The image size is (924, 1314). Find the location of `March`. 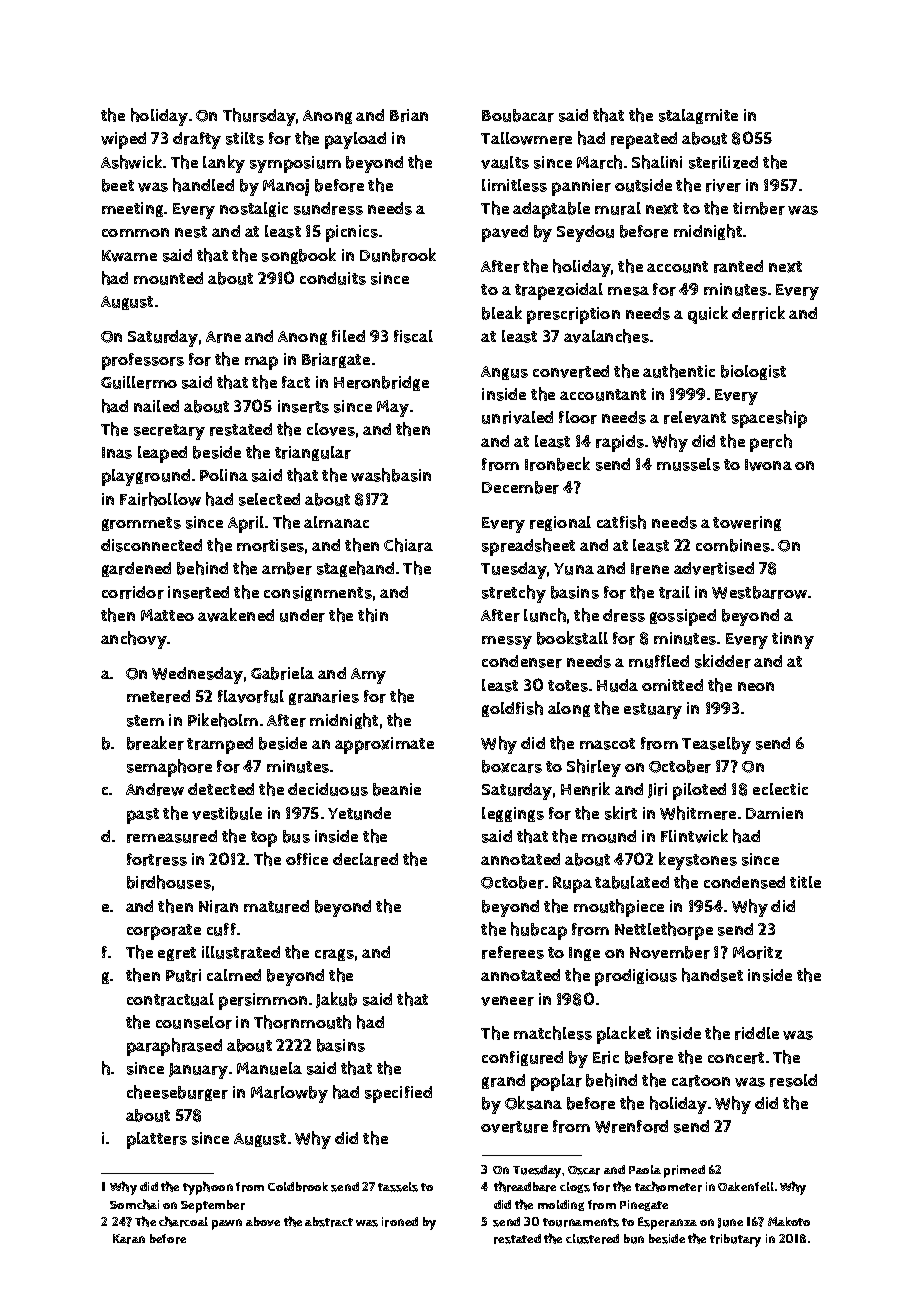

March is located at coordinates (599, 162).
